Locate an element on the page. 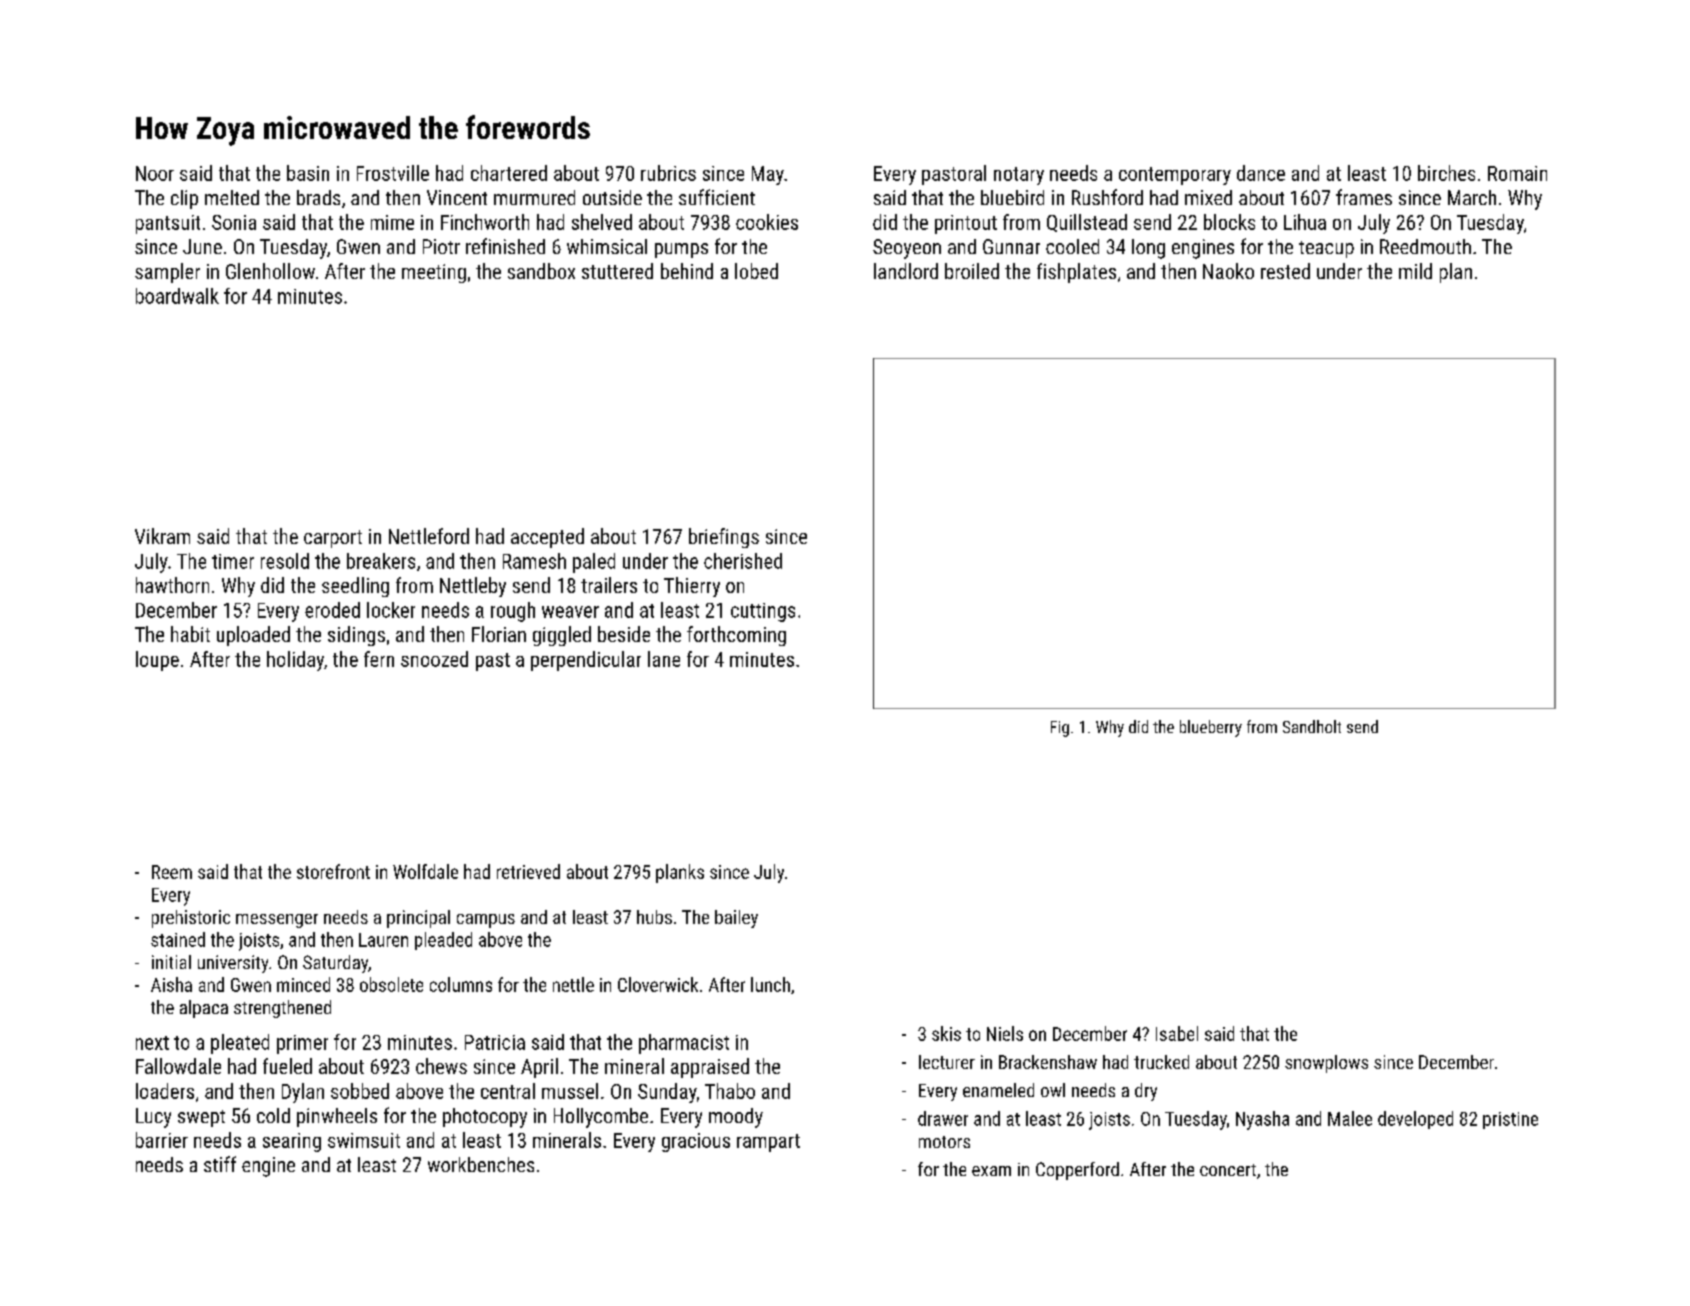 The image size is (1690, 1306). Sandholt is located at coordinates (1312, 726).
